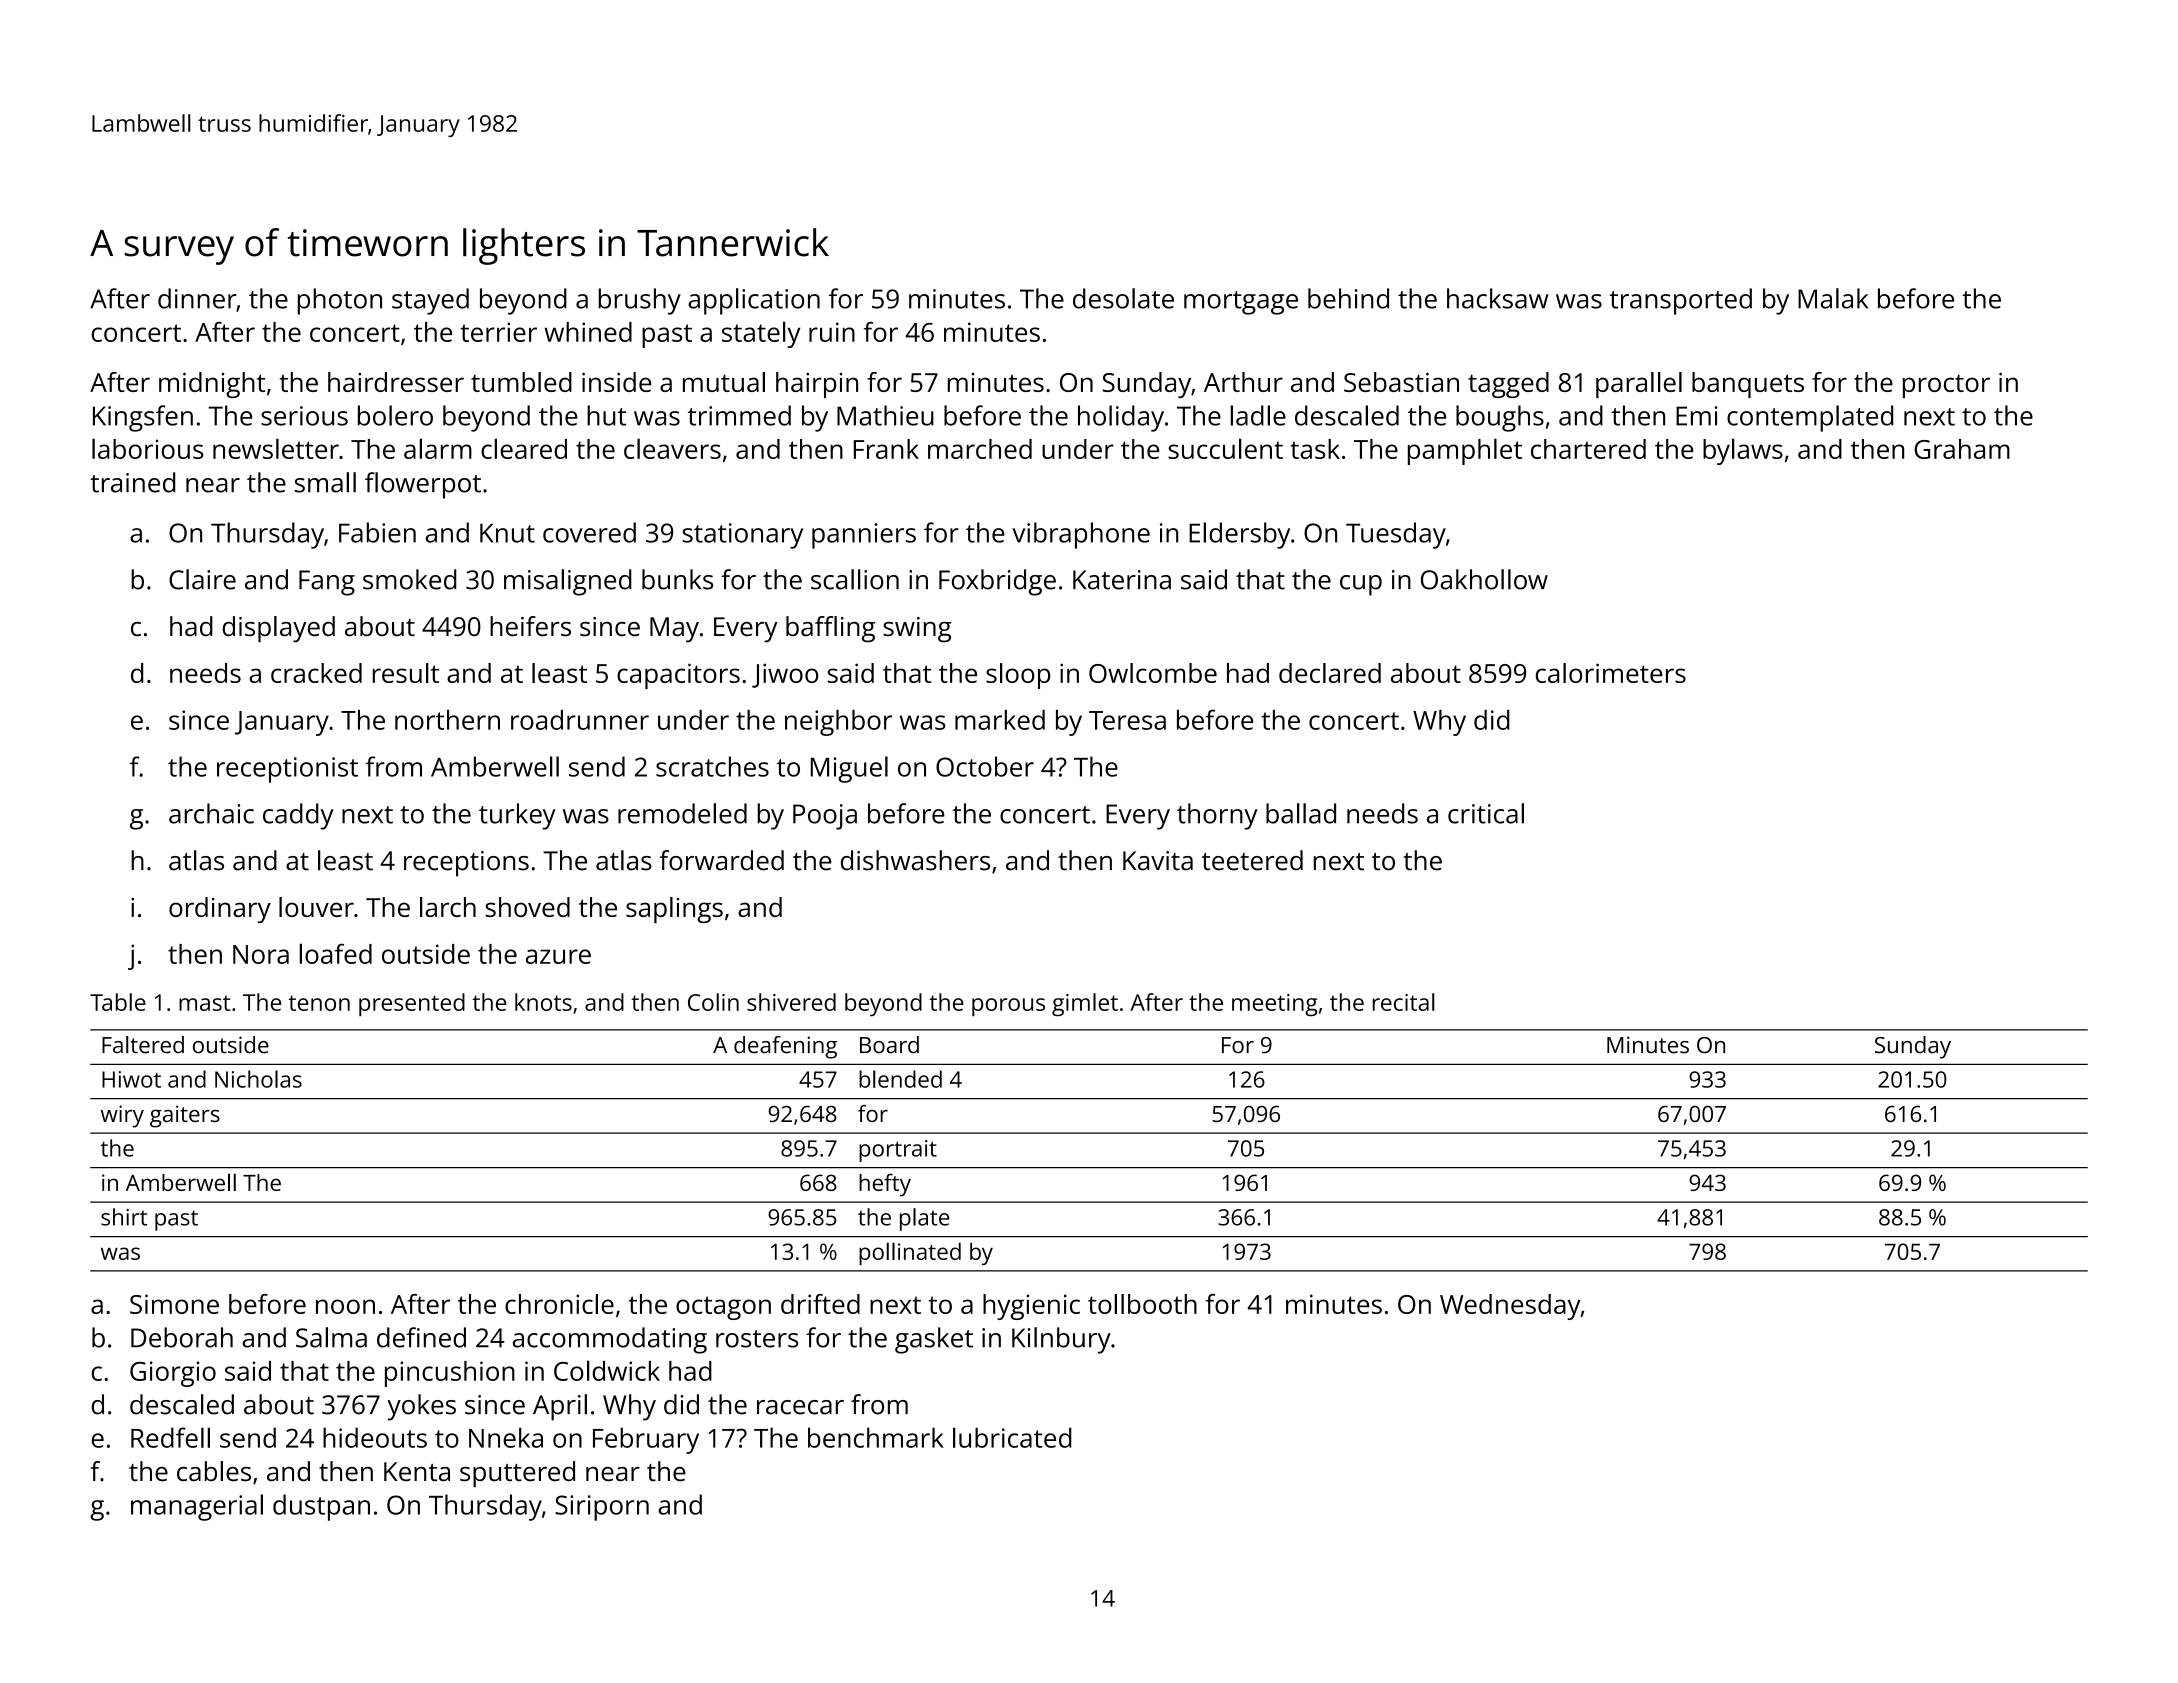 This screenshot has height=1683, width=2178. Describe the element at coordinates (1833, 298) in the screenshot. I see `Malak` at that location.
